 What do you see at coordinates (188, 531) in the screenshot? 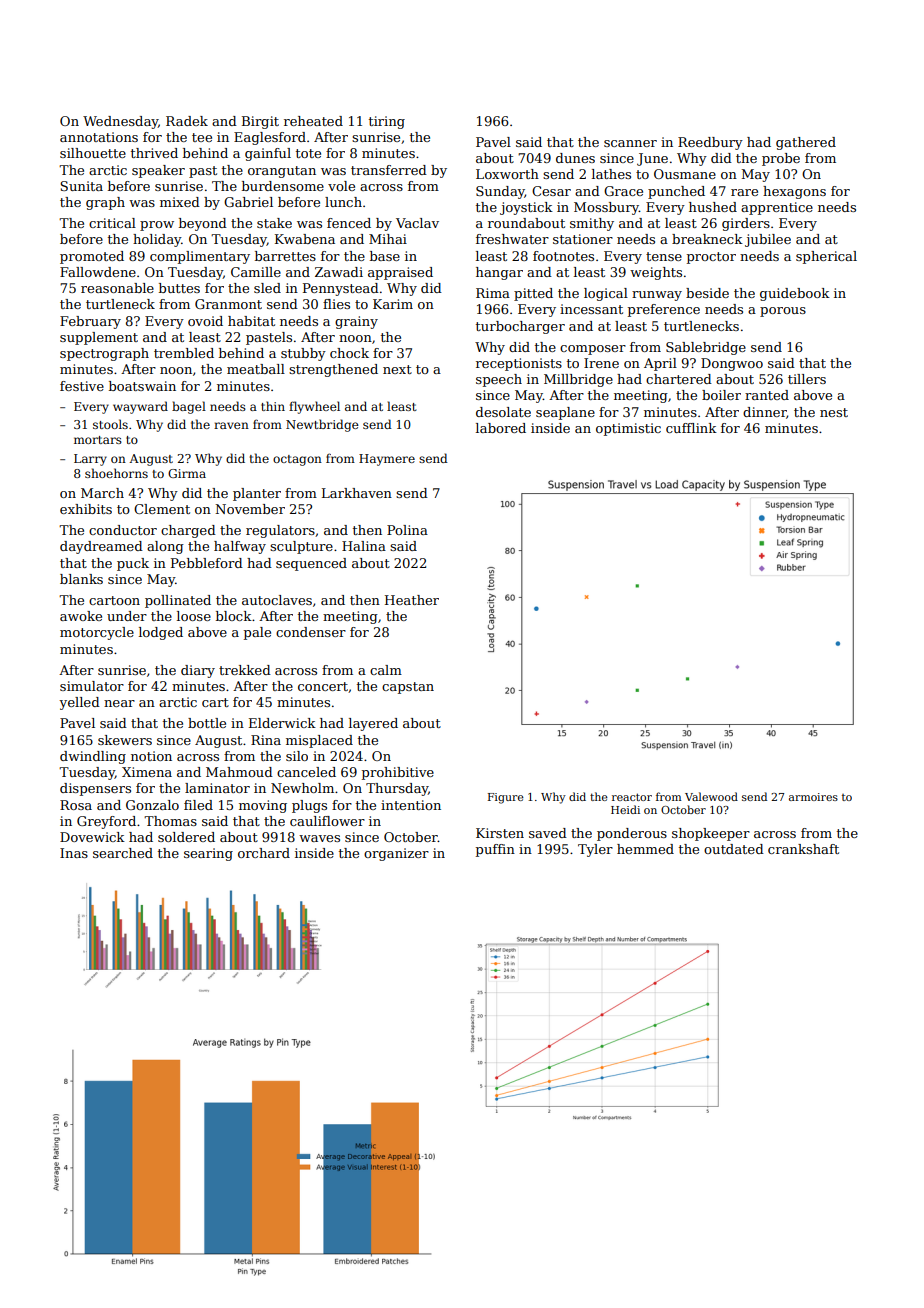
I see `charged` at bounding box center [188, 531].
